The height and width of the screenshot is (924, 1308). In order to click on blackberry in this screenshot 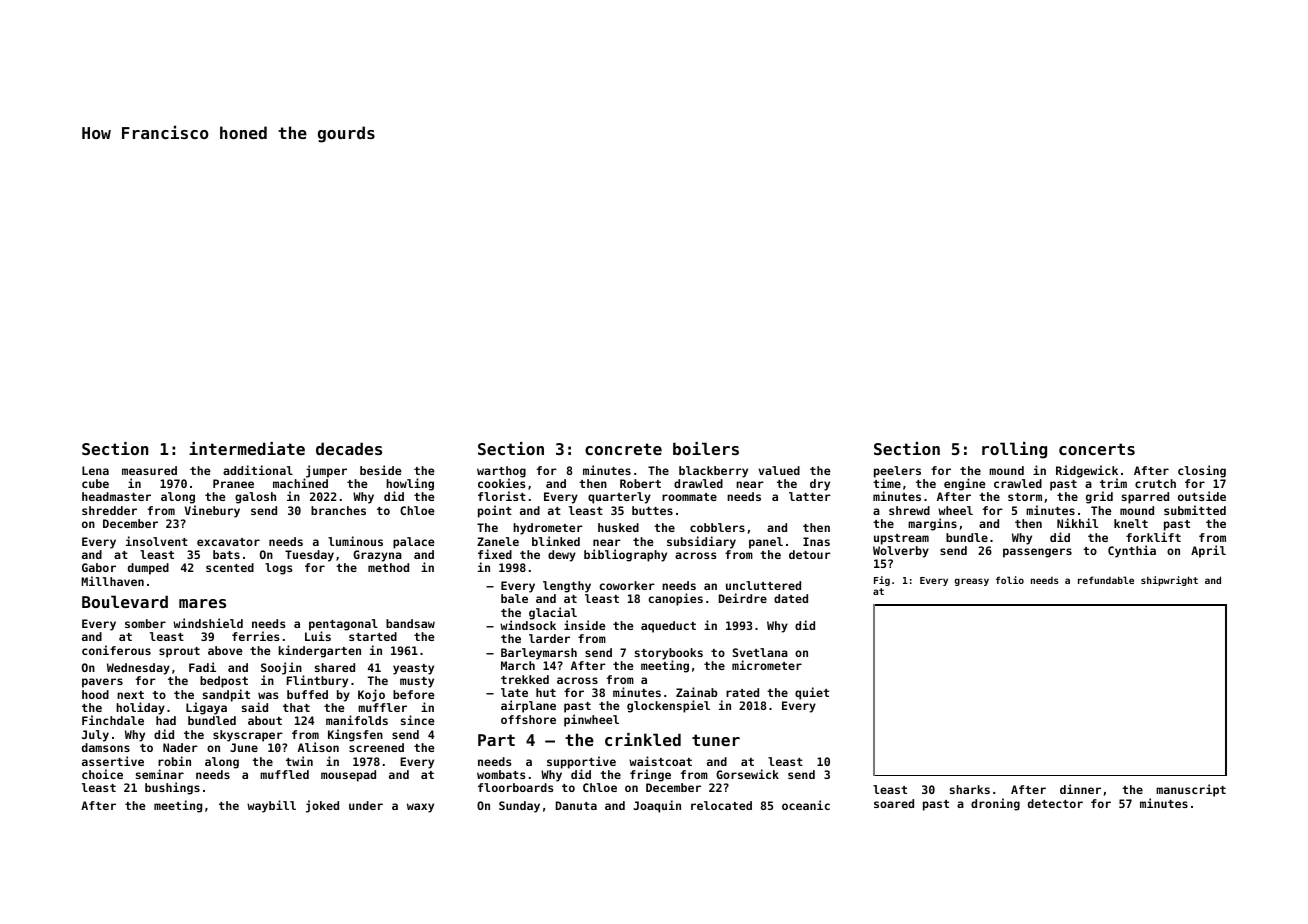, I will do `click(713, 472)`.
